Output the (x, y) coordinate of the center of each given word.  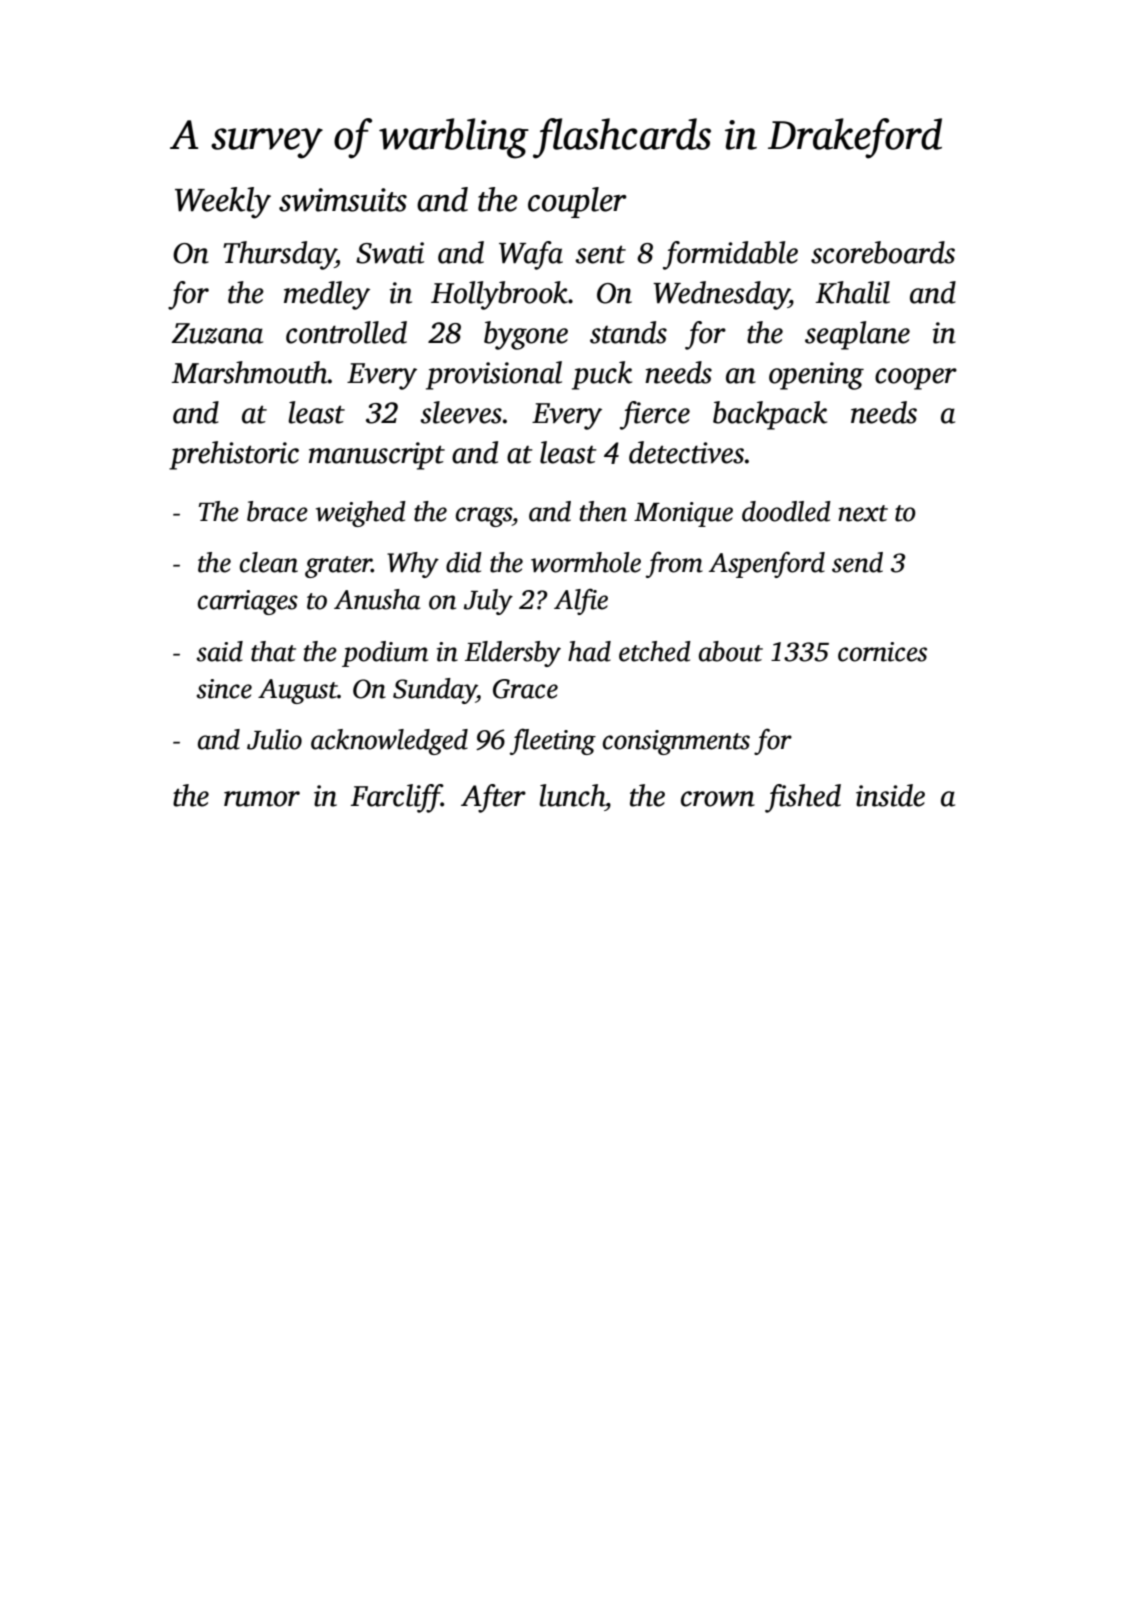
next (863, 513)
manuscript (377, 456)
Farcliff (396, 798)
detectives (686, 452)
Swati (390, 253)
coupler (577, 202)
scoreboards (883, 252)
